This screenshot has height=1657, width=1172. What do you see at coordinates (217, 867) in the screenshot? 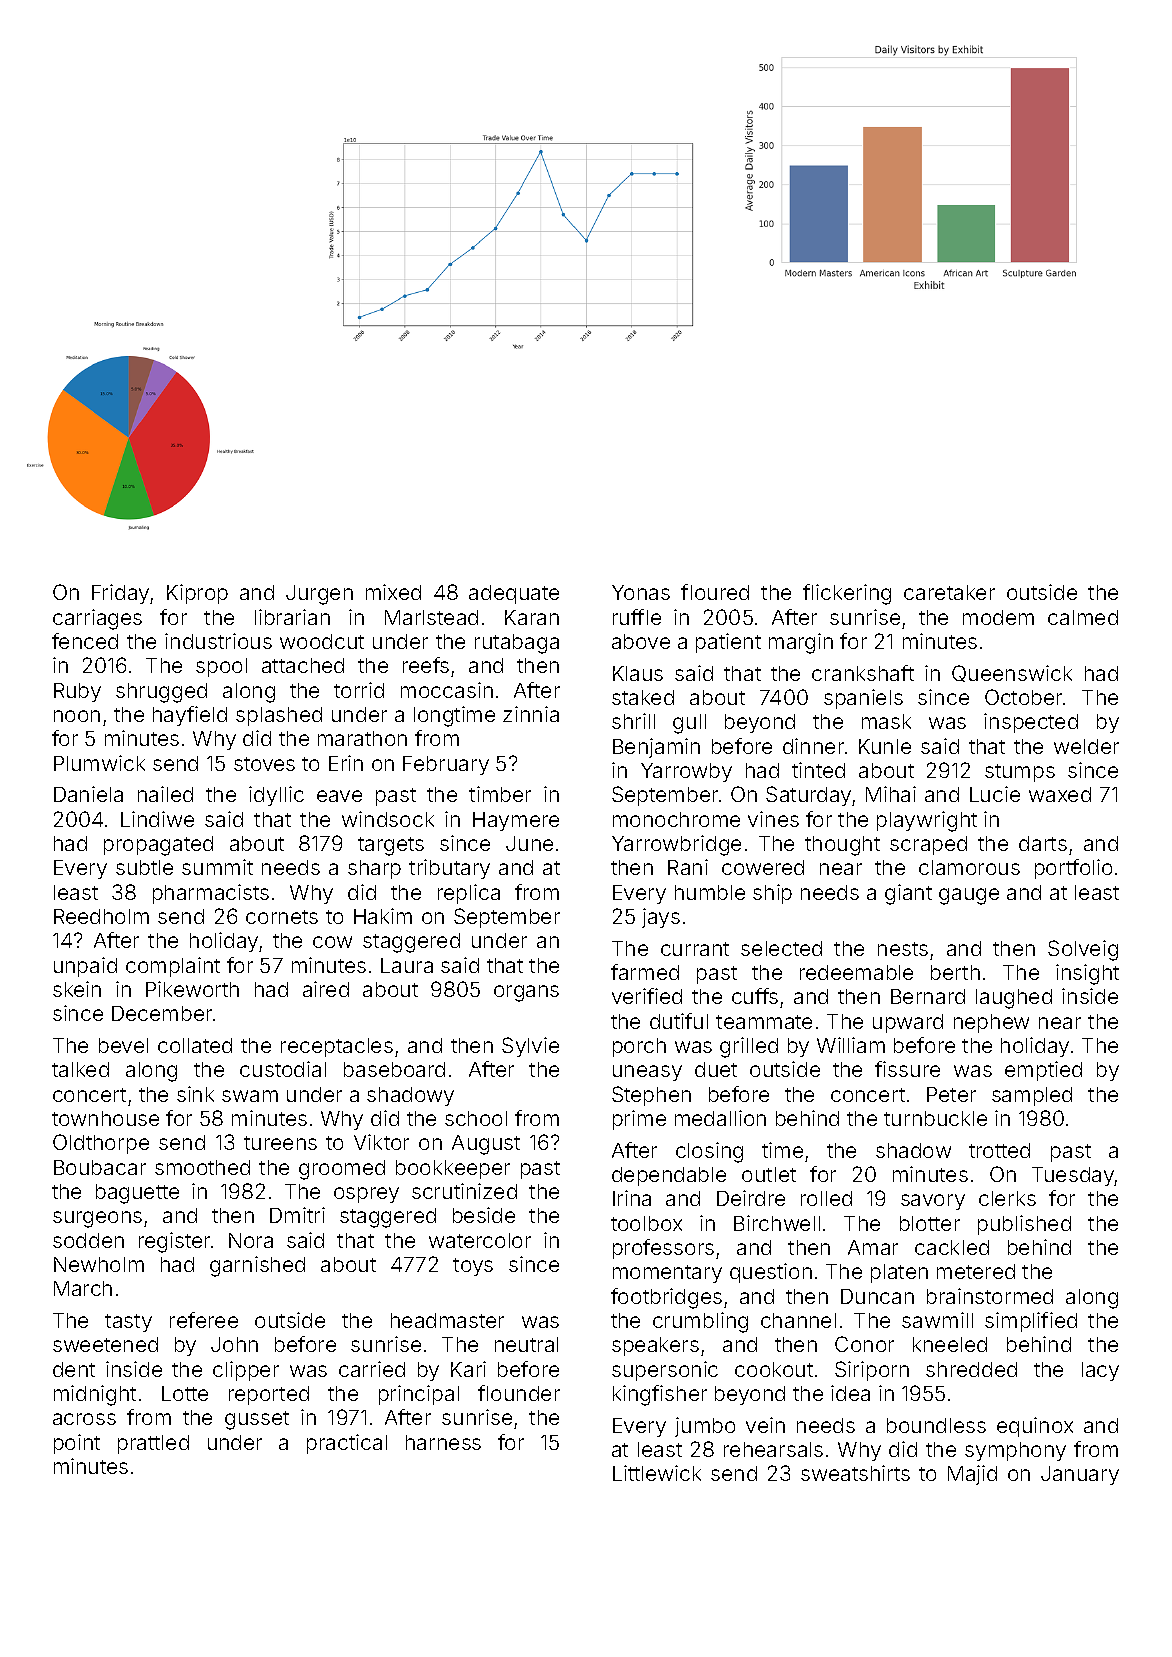
I see `summit` at bounding box center [217, 867].
